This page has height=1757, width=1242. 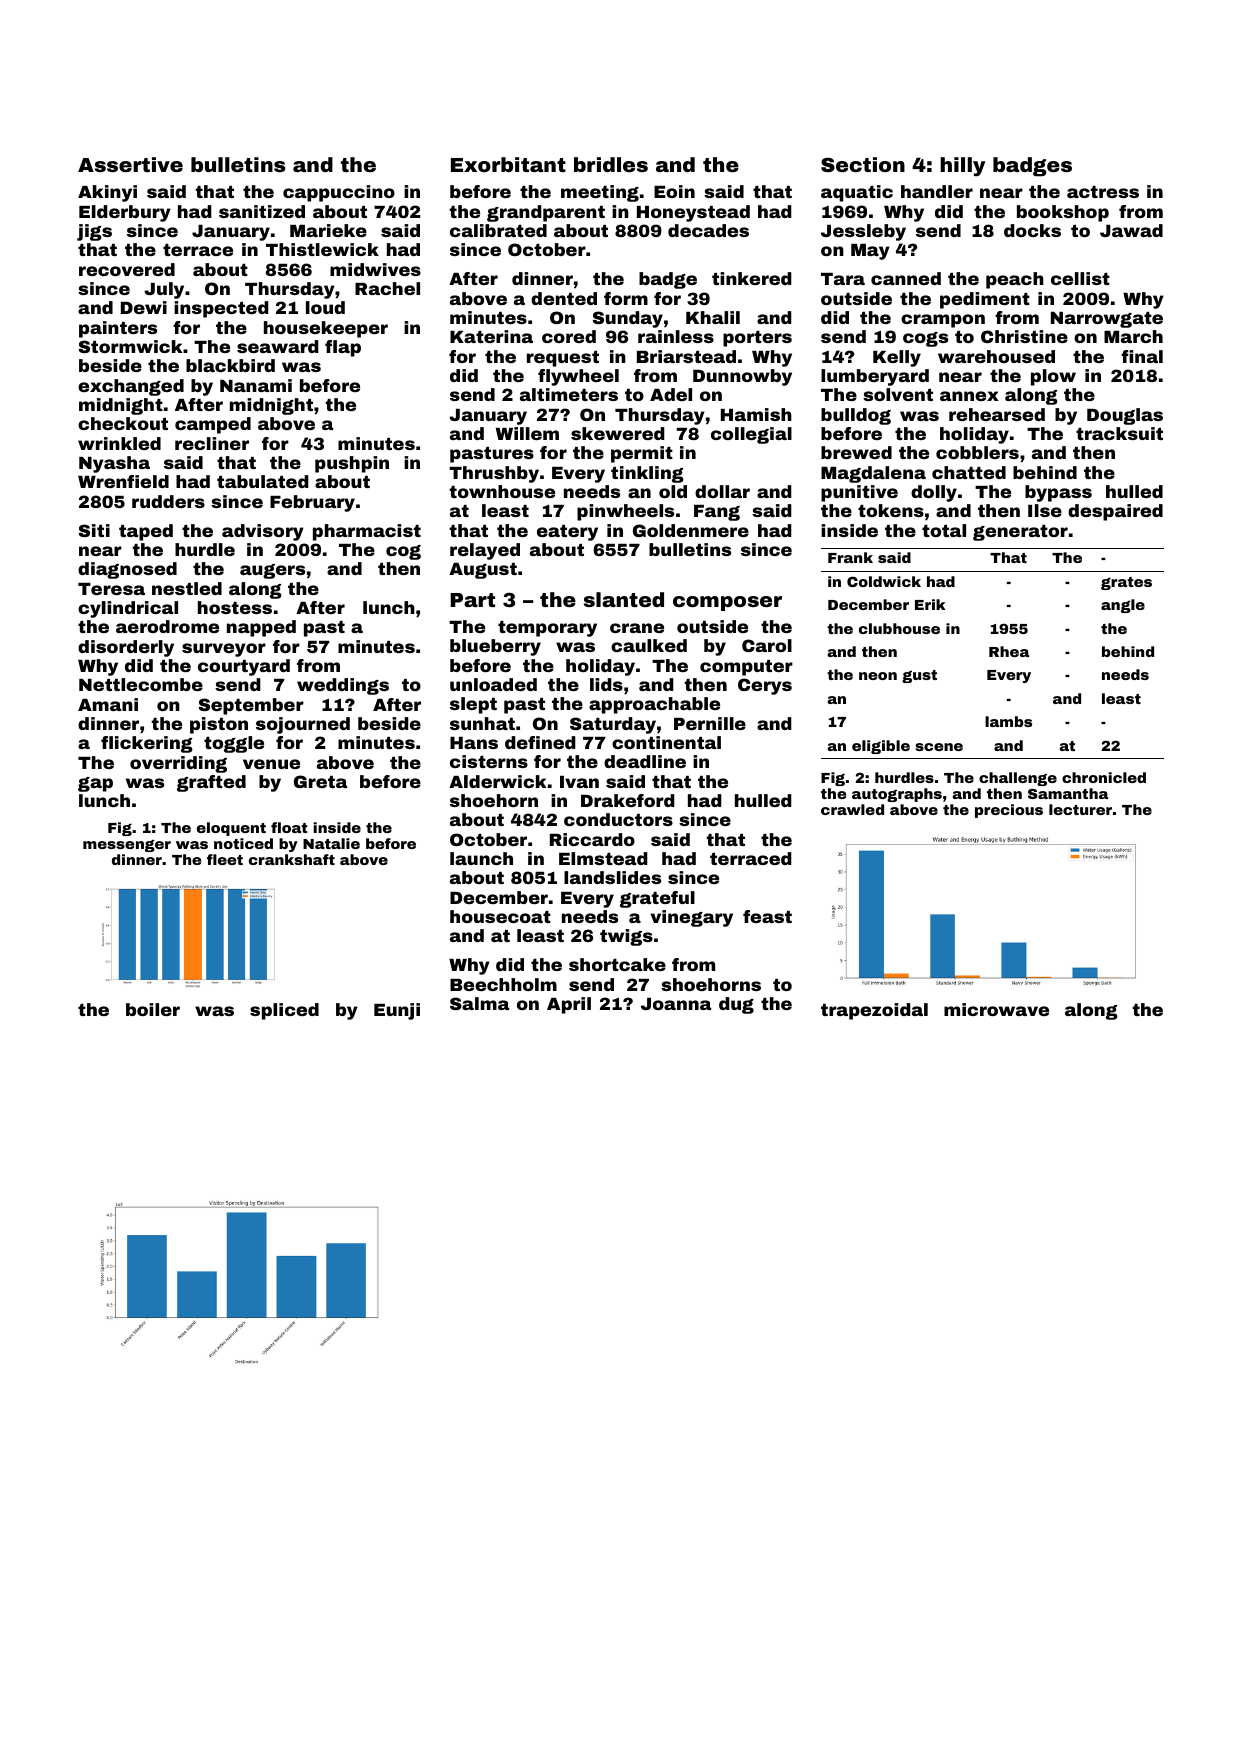 What do you see at coordinates (962, 167) in the page?
I see `hilly` at bounding box center [962, 167].
